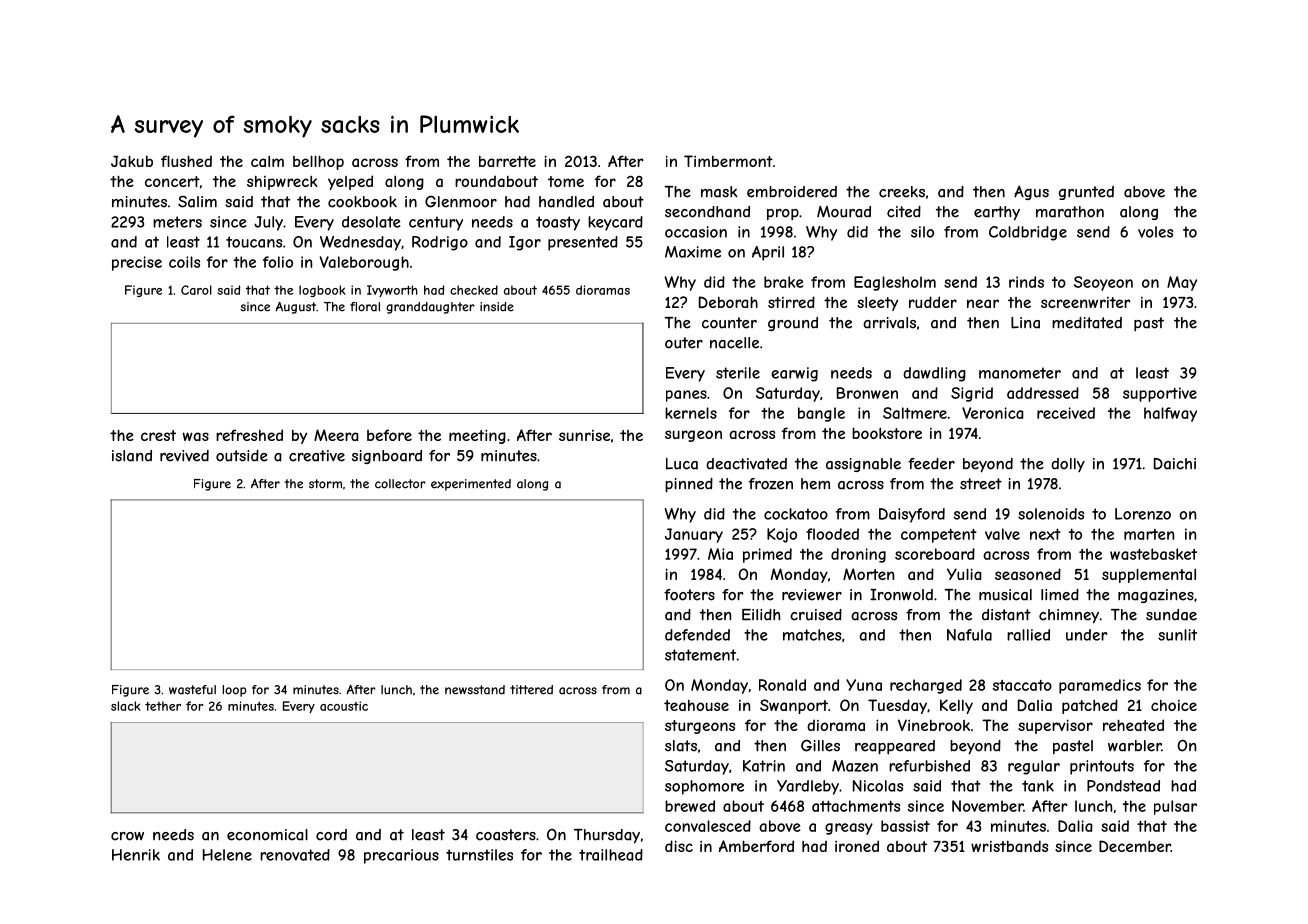 The height and width of the page is (924, 1308). Describe the element at coordinates (196, 290) in the page. I see `Carol` at that location.
